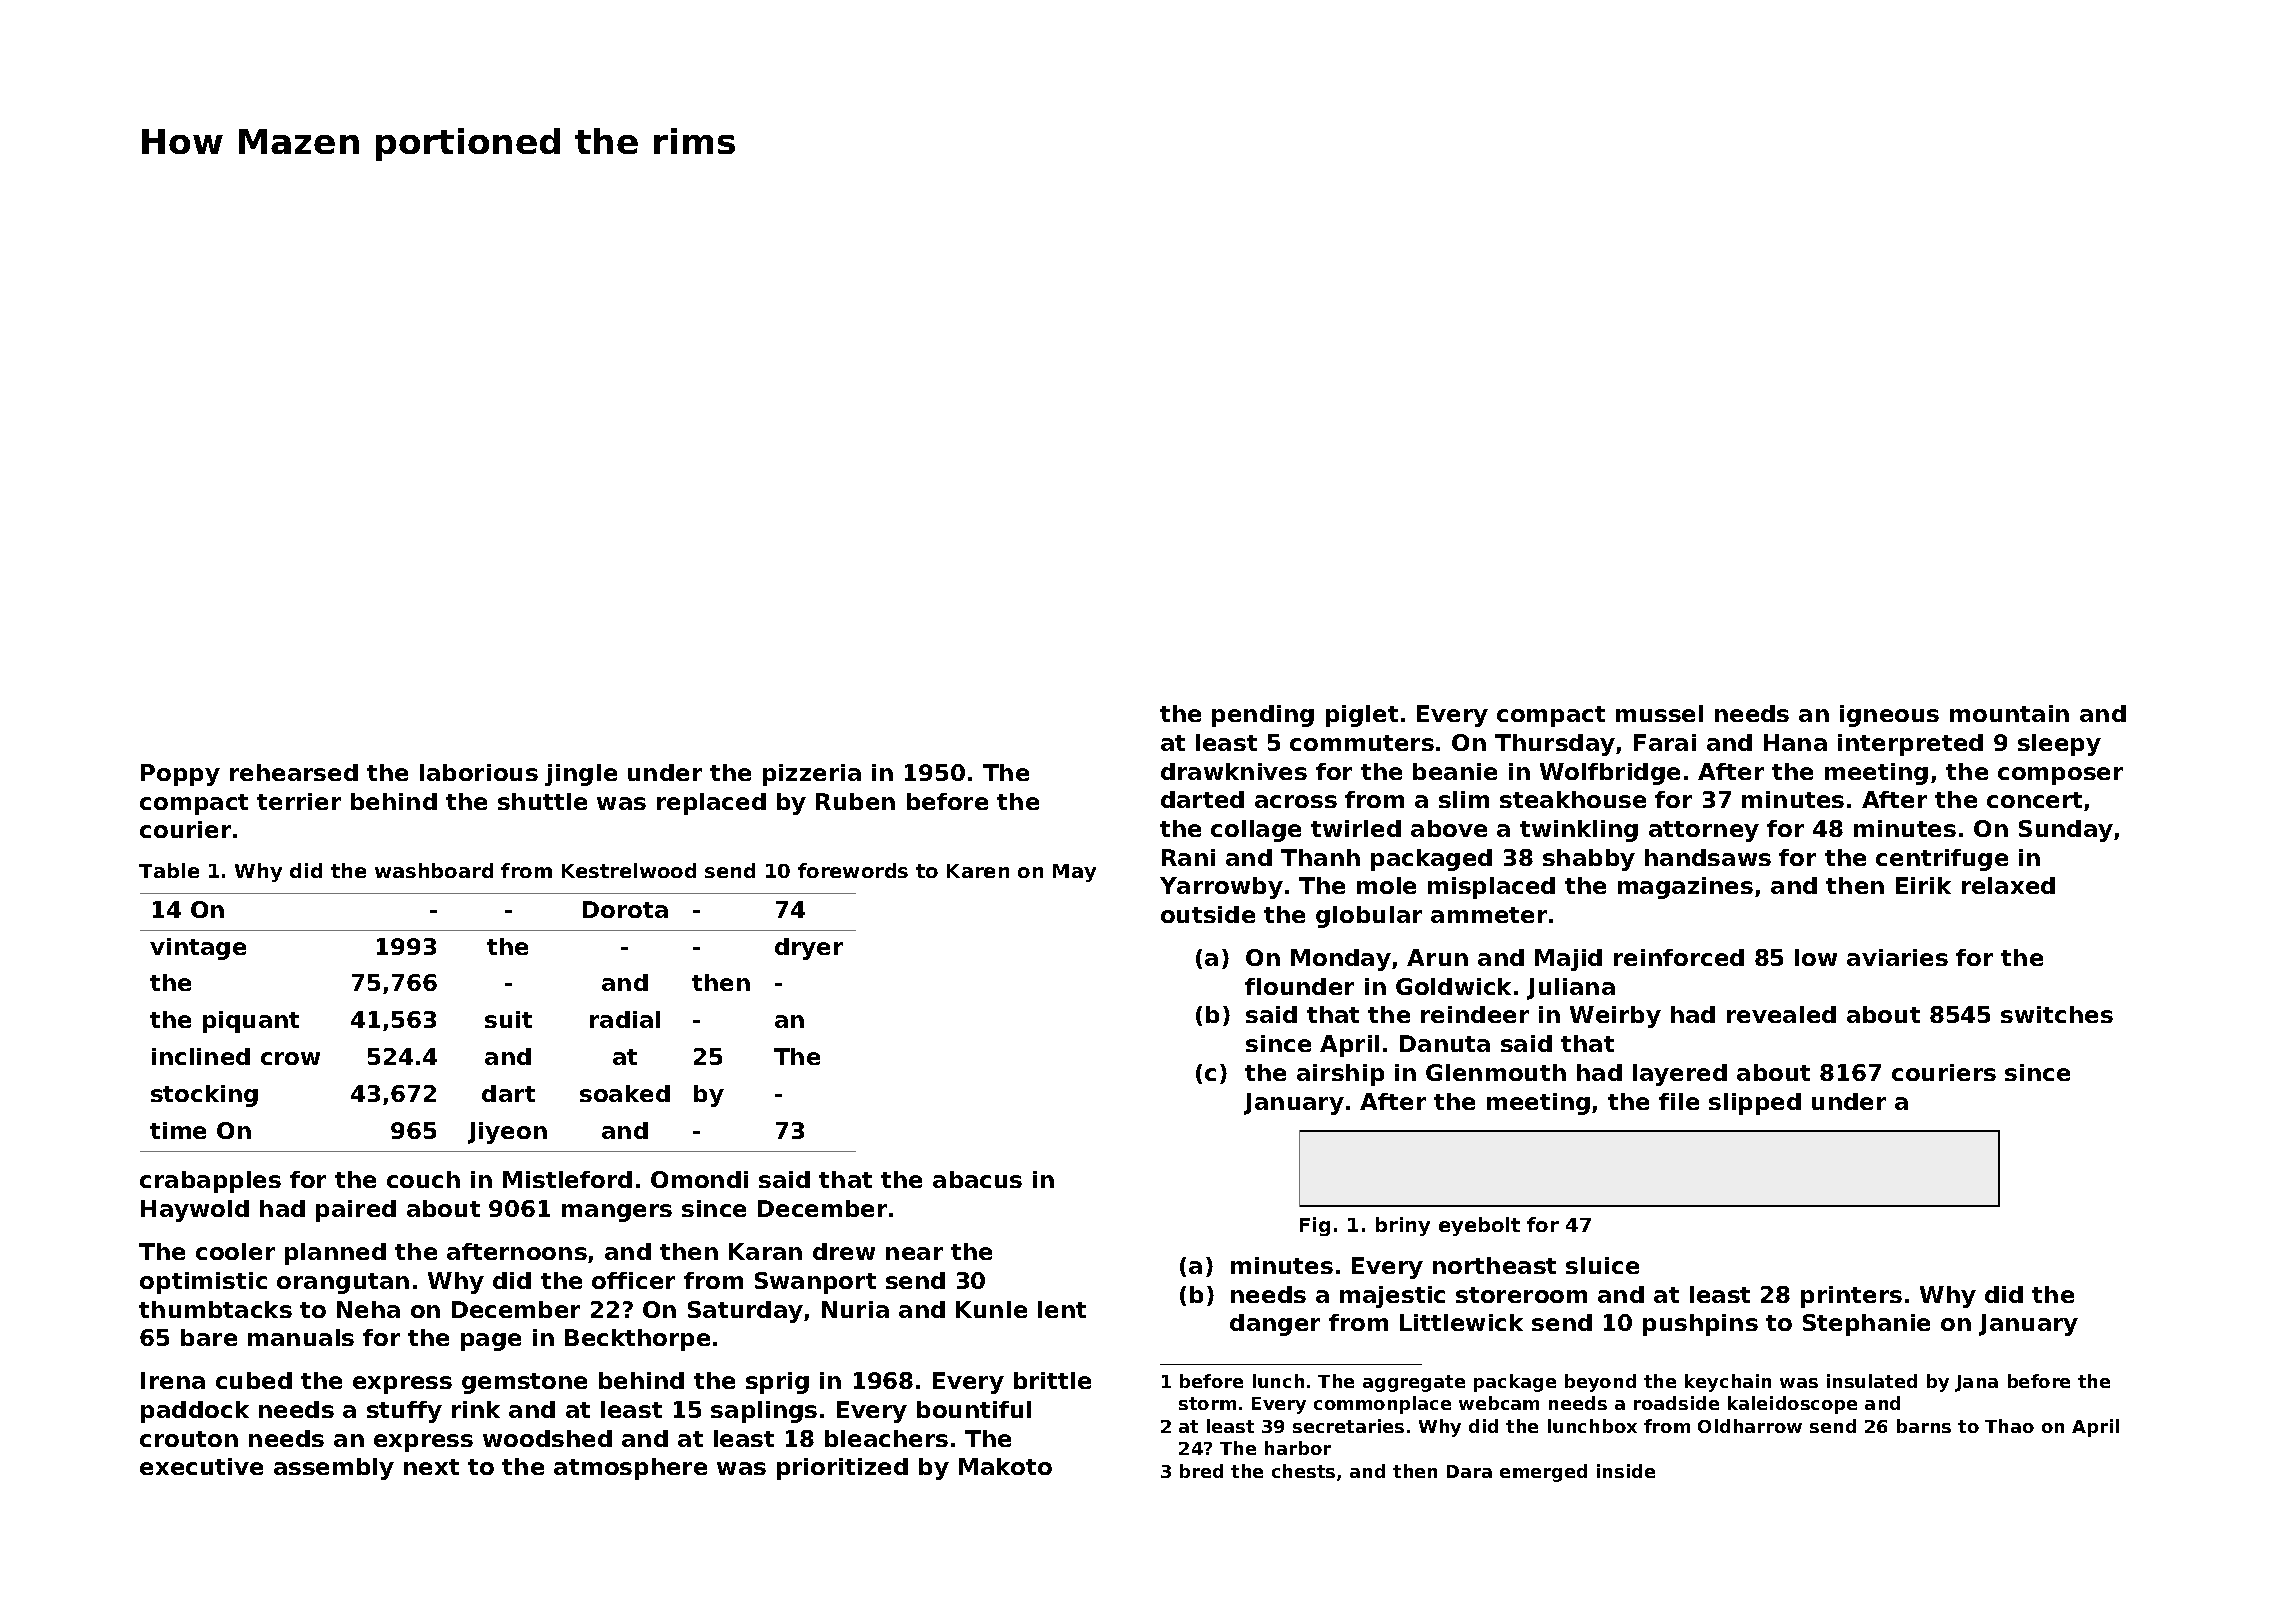  Describe the element at coordinates (1795, 742) in the screenshot. I see `Hana` at that location.
